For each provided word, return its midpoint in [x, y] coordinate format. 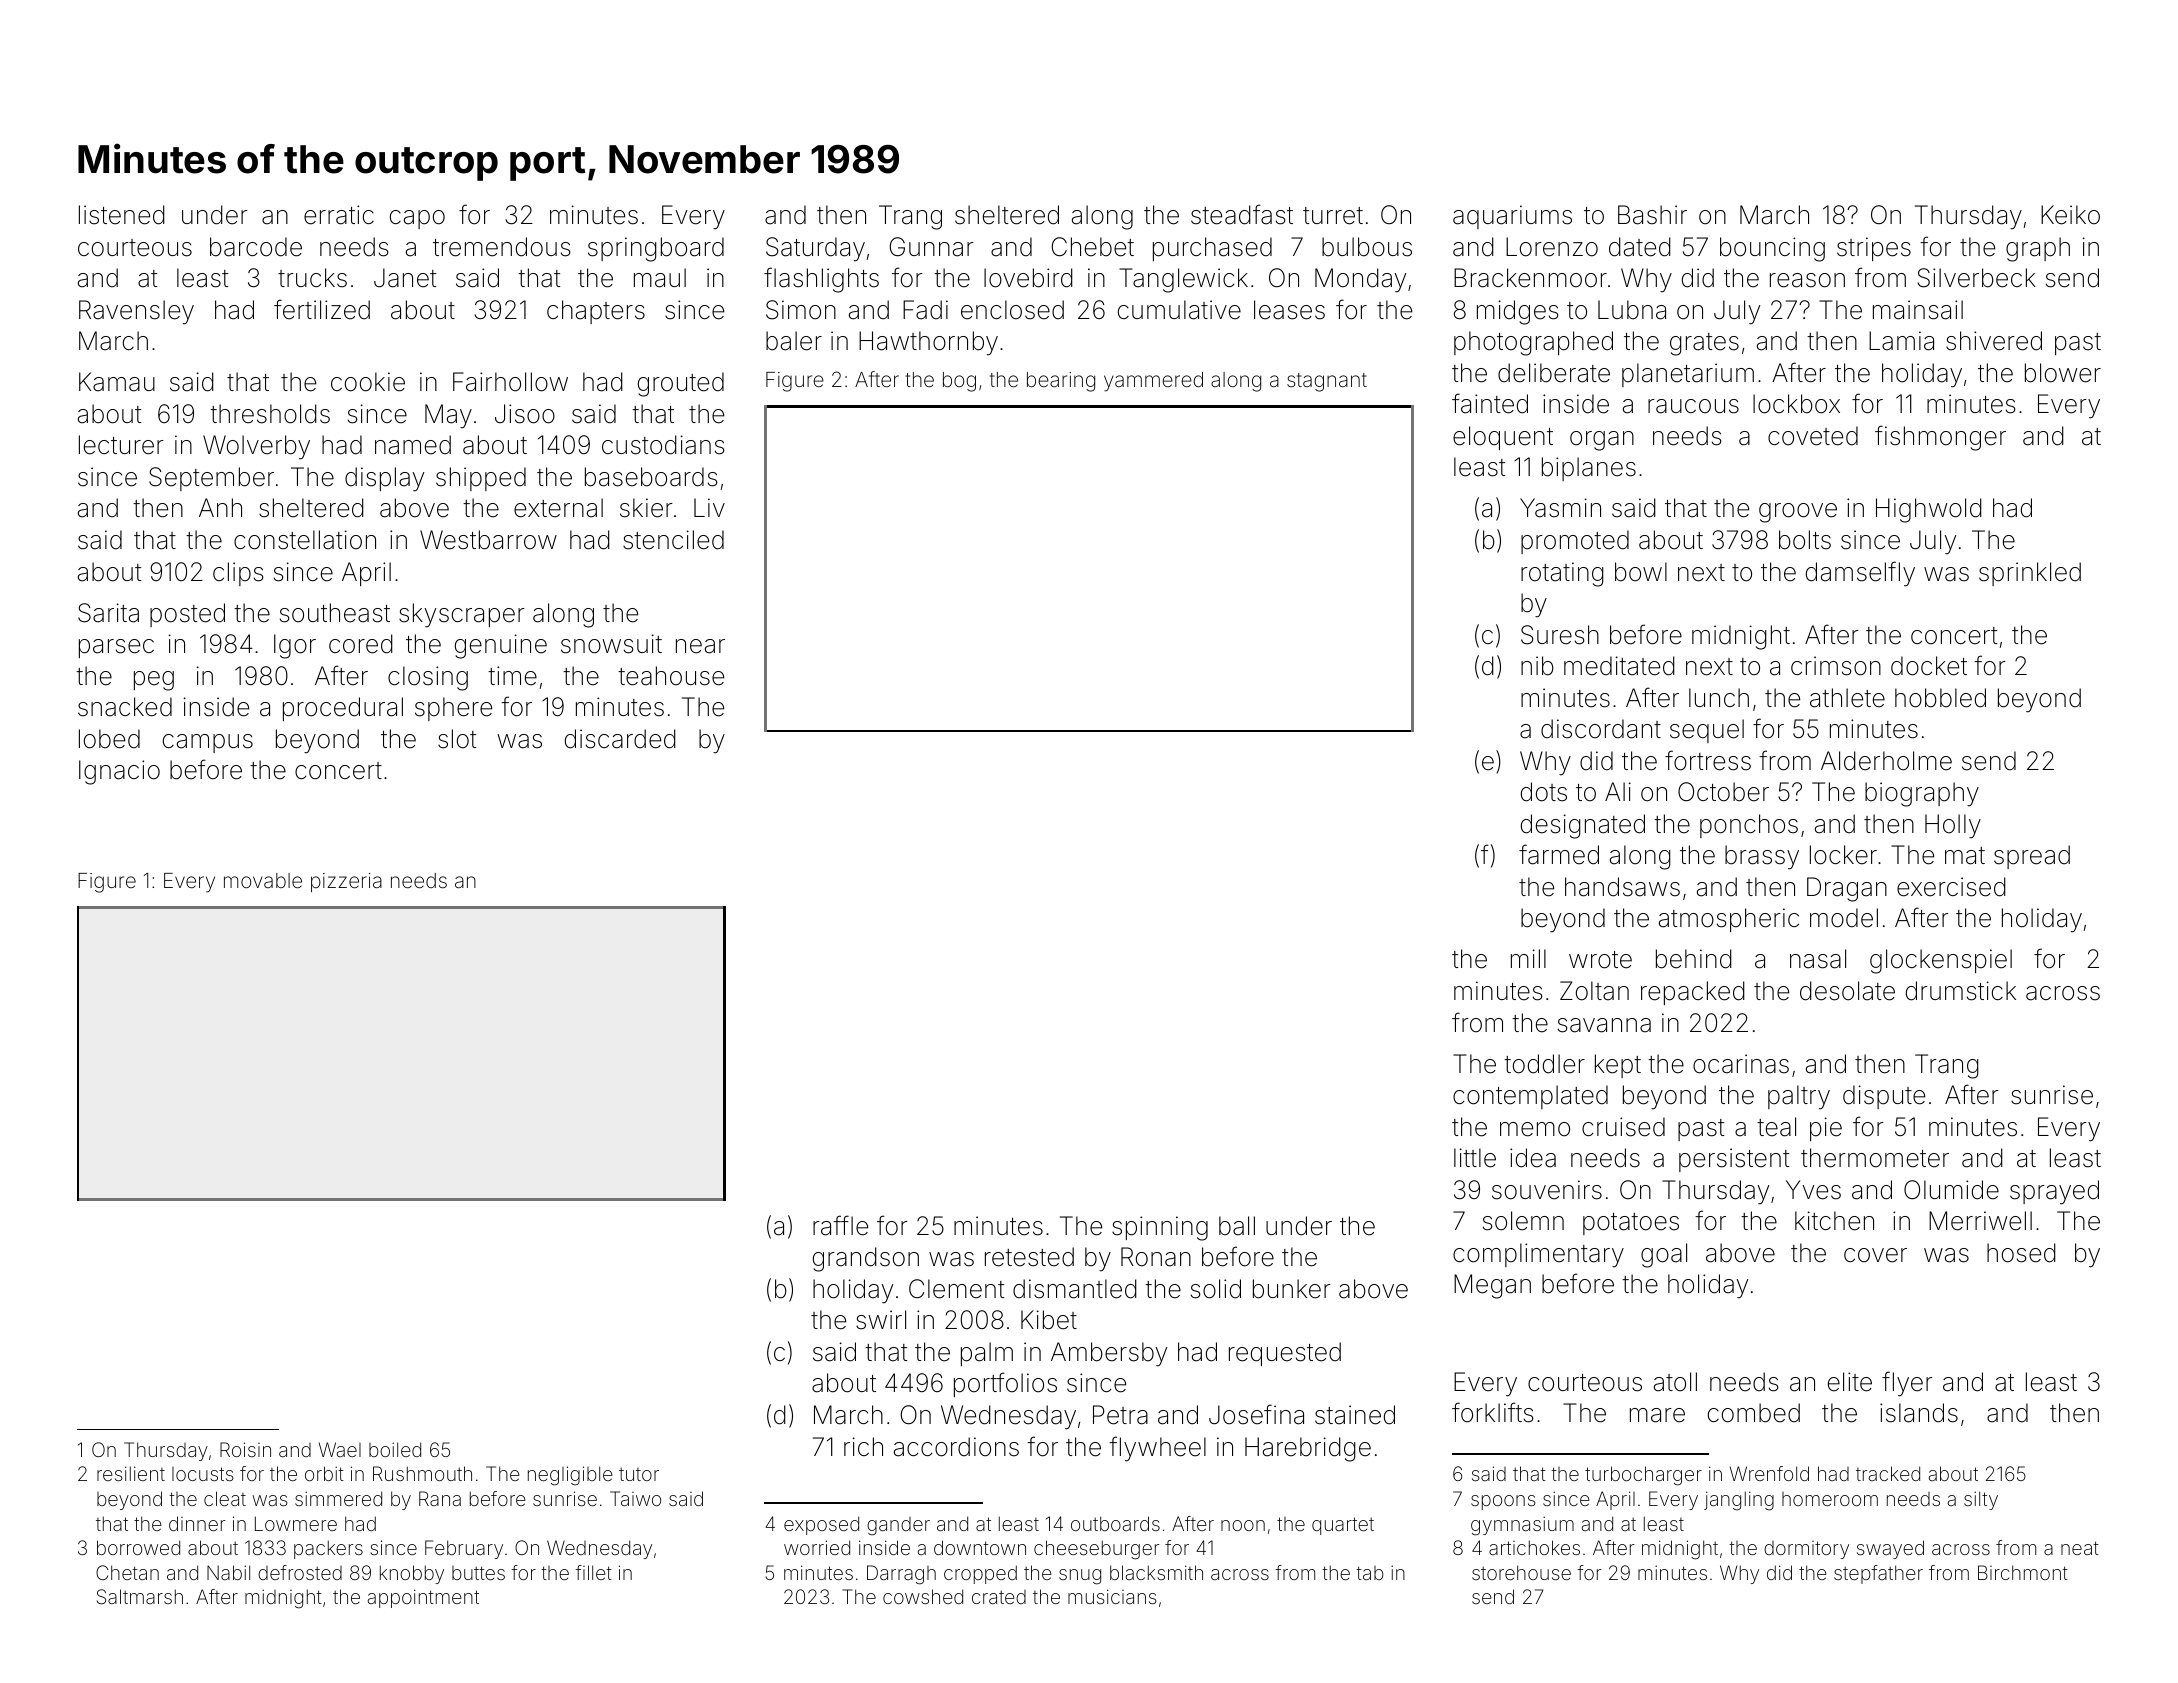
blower [2063, 373]
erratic [339, 215]
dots [1544, 792]
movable [263, 880]
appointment [423, 1598]
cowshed [923, 1596]
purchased [1212, 249]
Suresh [1560, 635]
